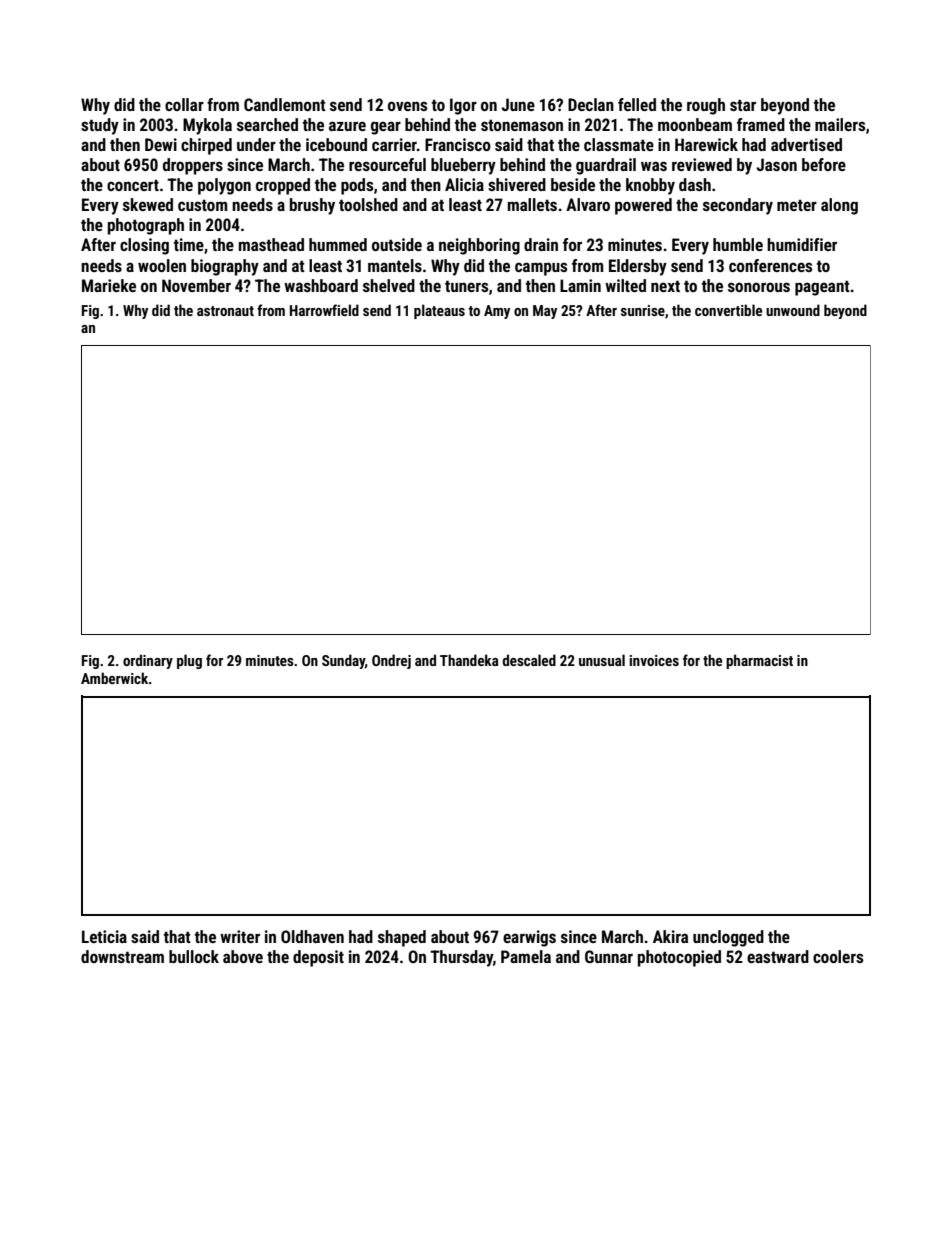  What do you see at coordinates (529, 660) in the screenshot?
I see `descaled` at bounding box center [529, 660].
